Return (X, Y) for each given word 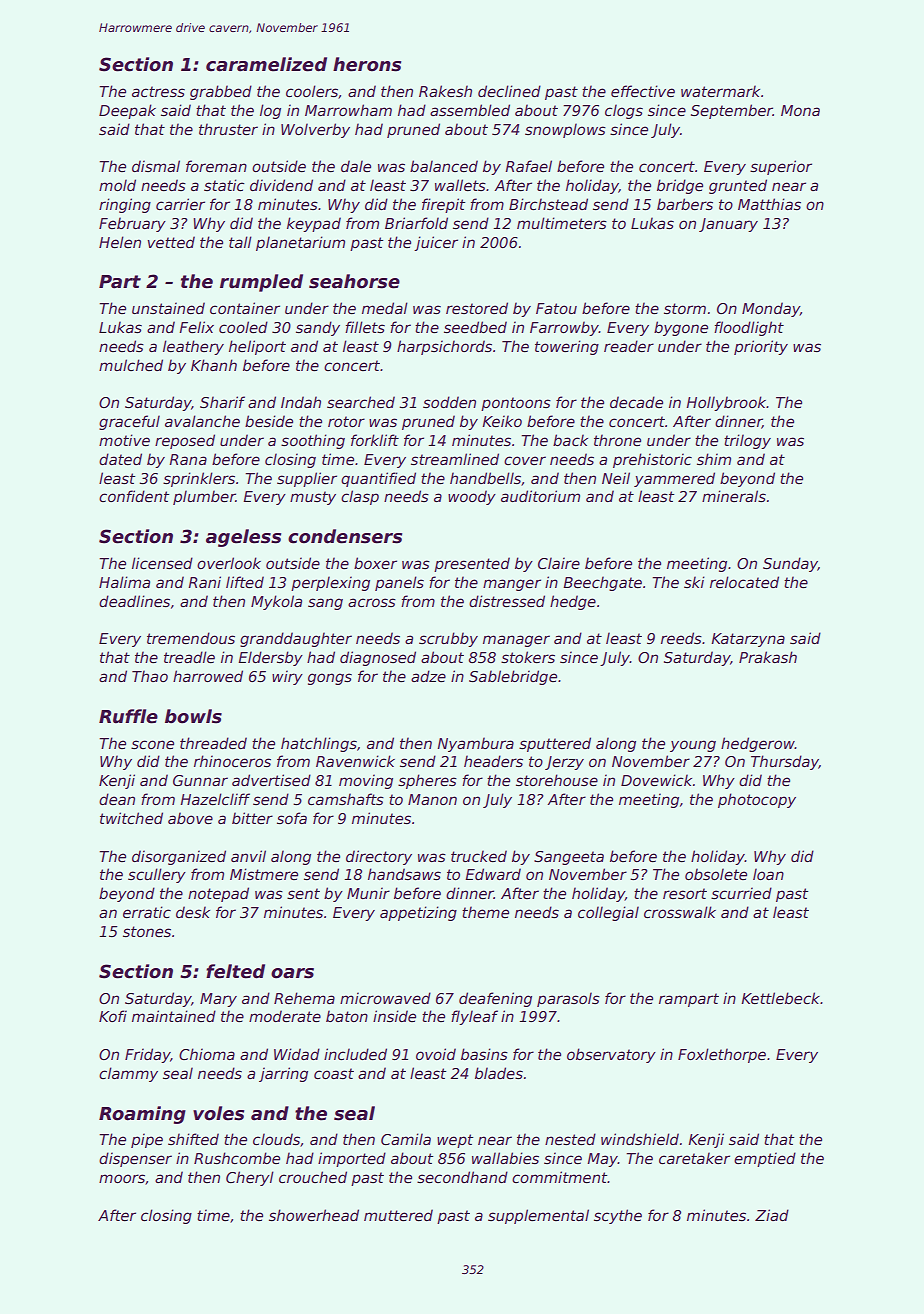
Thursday (785, 762)
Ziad (772, 1215)
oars (292, 973)
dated (120, 459)
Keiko (502, 421)
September (732, 111)
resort (685, 893)
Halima (124, 582)
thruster (228, 129)
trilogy (747, 441)
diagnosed (378, 658)
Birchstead (548, 204)
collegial (608, 913)
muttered (398, 1215)
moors (122, 1179)
